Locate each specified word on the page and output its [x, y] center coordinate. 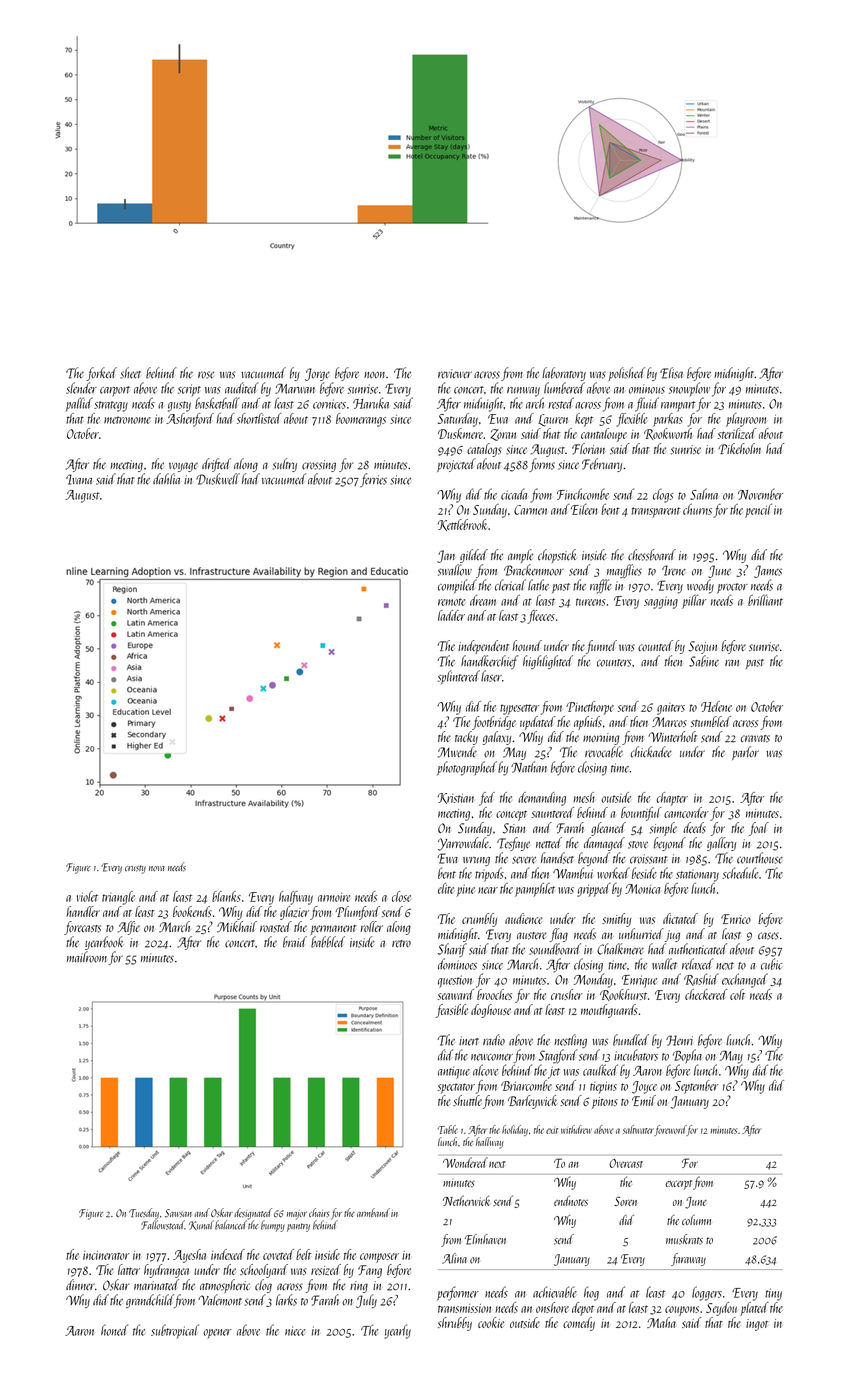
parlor [745, 753]
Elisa [671, 373]
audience [523, 918]
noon [374, 375]
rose [206, 375]
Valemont [220, 1300]
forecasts [82, 928]
